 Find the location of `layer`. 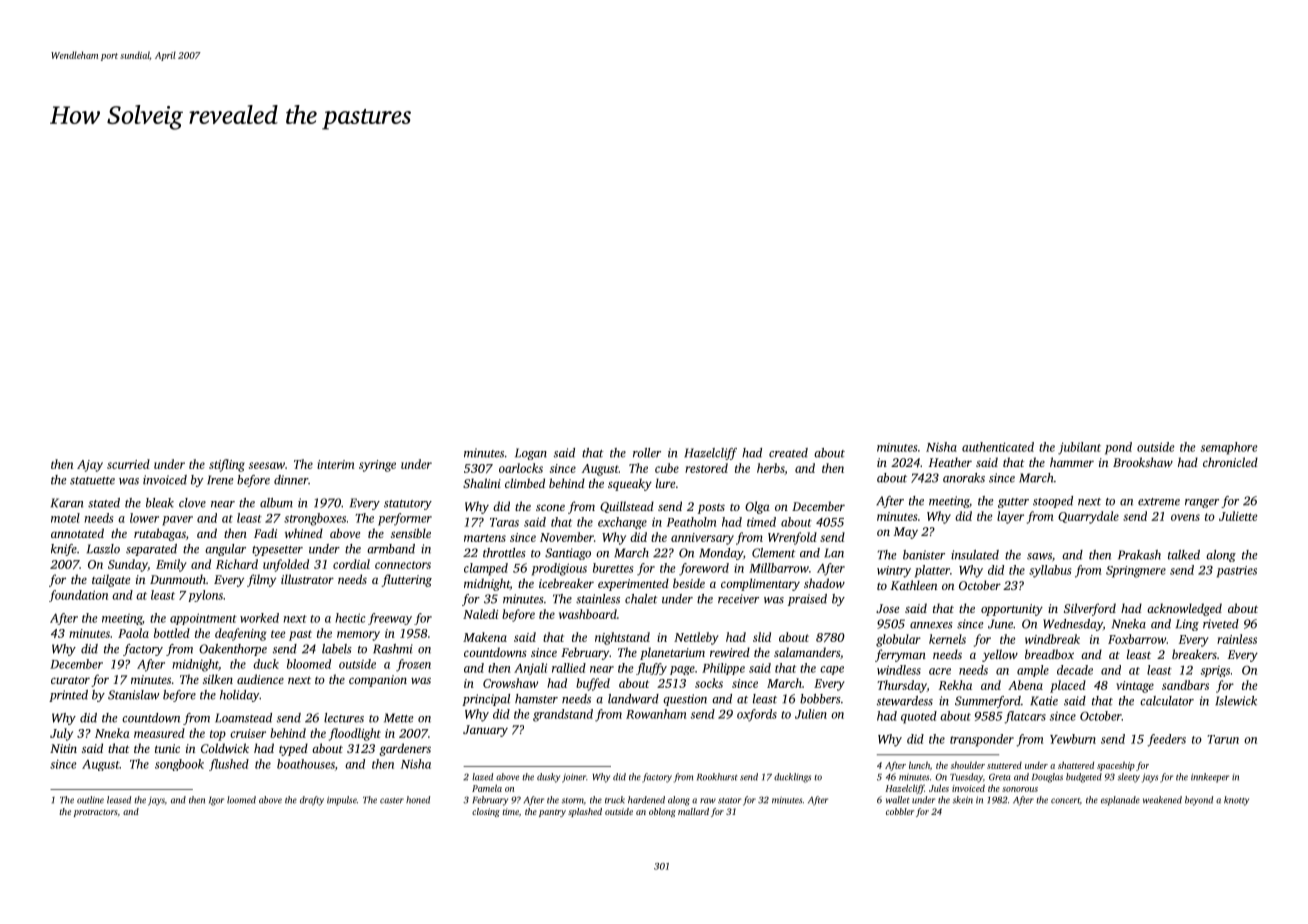

layer is located at coordinates (1010, 517).
